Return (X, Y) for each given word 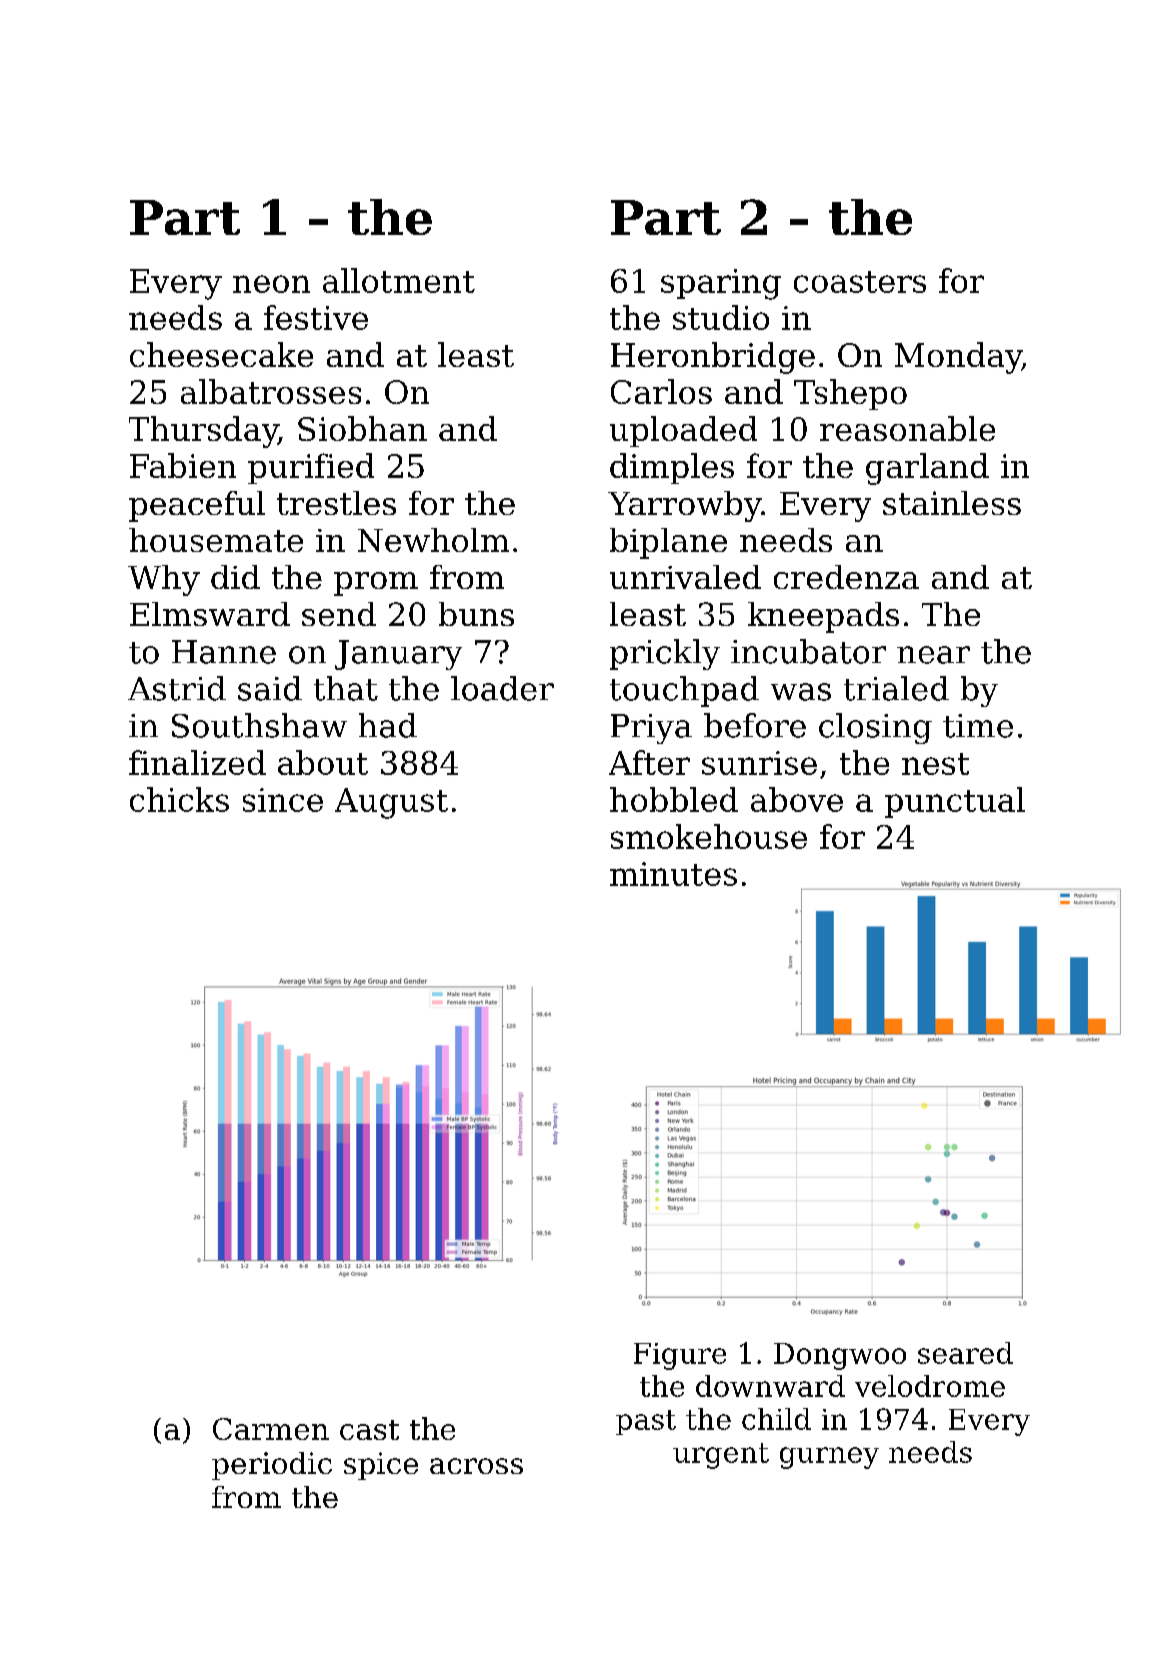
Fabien (183, 465)
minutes (673, 874)
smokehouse (709, 836)
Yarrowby (684, 506)
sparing (721, 284)
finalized (197, 762)
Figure (680, 1356)
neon (271, 284)
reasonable (907, 428)
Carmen (271, 1429)
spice (381, 1466)
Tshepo (850, 394)
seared (965, 1353)
